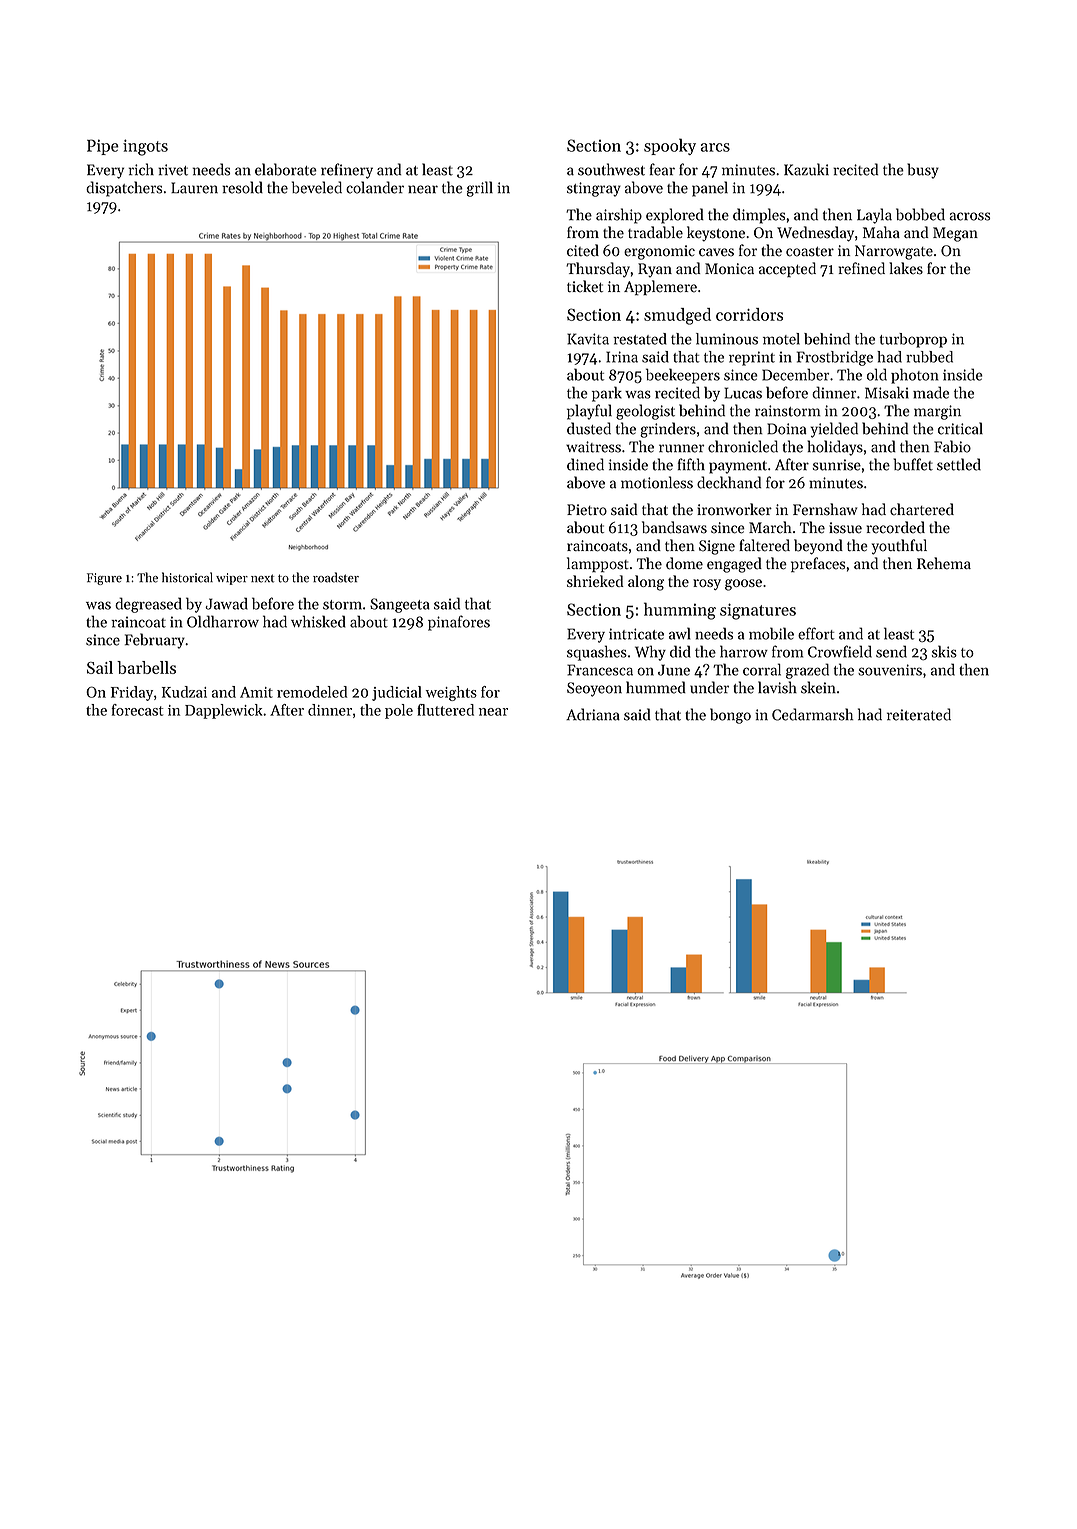  What do you see at coordinates (587, 510) in the page?
I see `Pietro` at bounding box center [587, 510].
